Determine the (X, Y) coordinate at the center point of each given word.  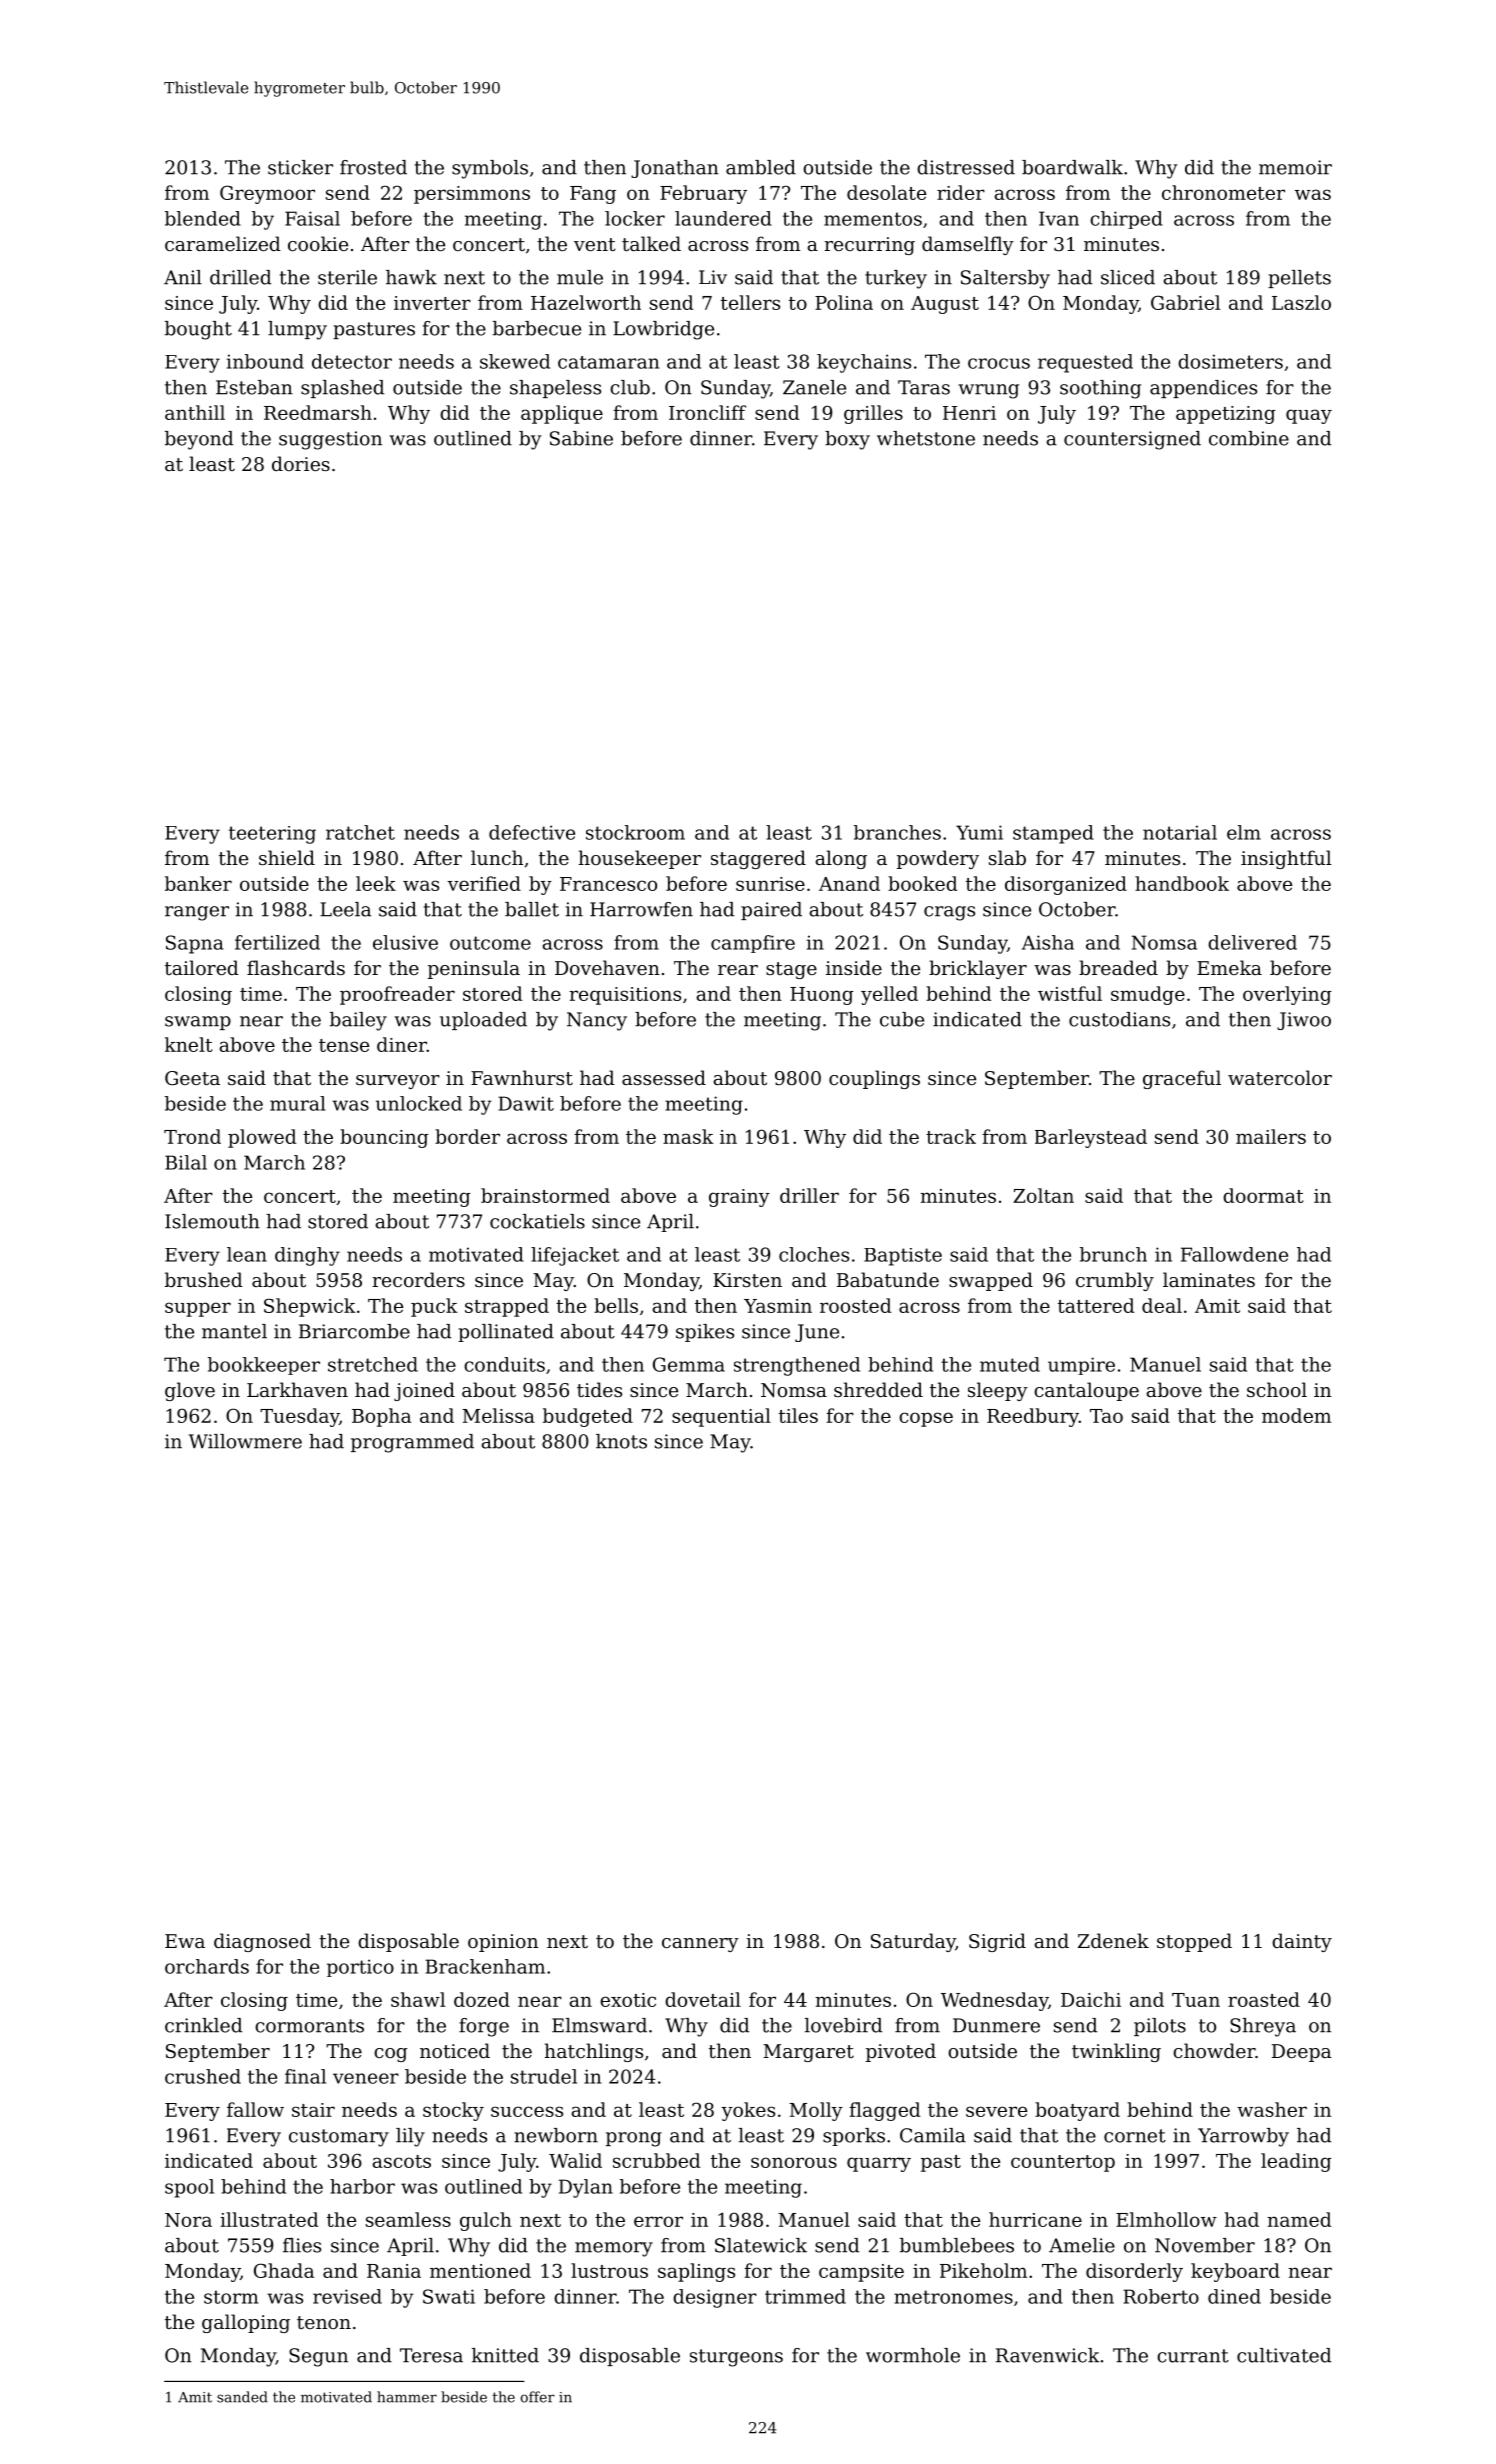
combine (1249, 438)
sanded (242, 2397)
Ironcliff (707, 412)
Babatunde (888, 1279)
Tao (1106, 1416)
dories (301, 463)
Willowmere (245, 1441)
